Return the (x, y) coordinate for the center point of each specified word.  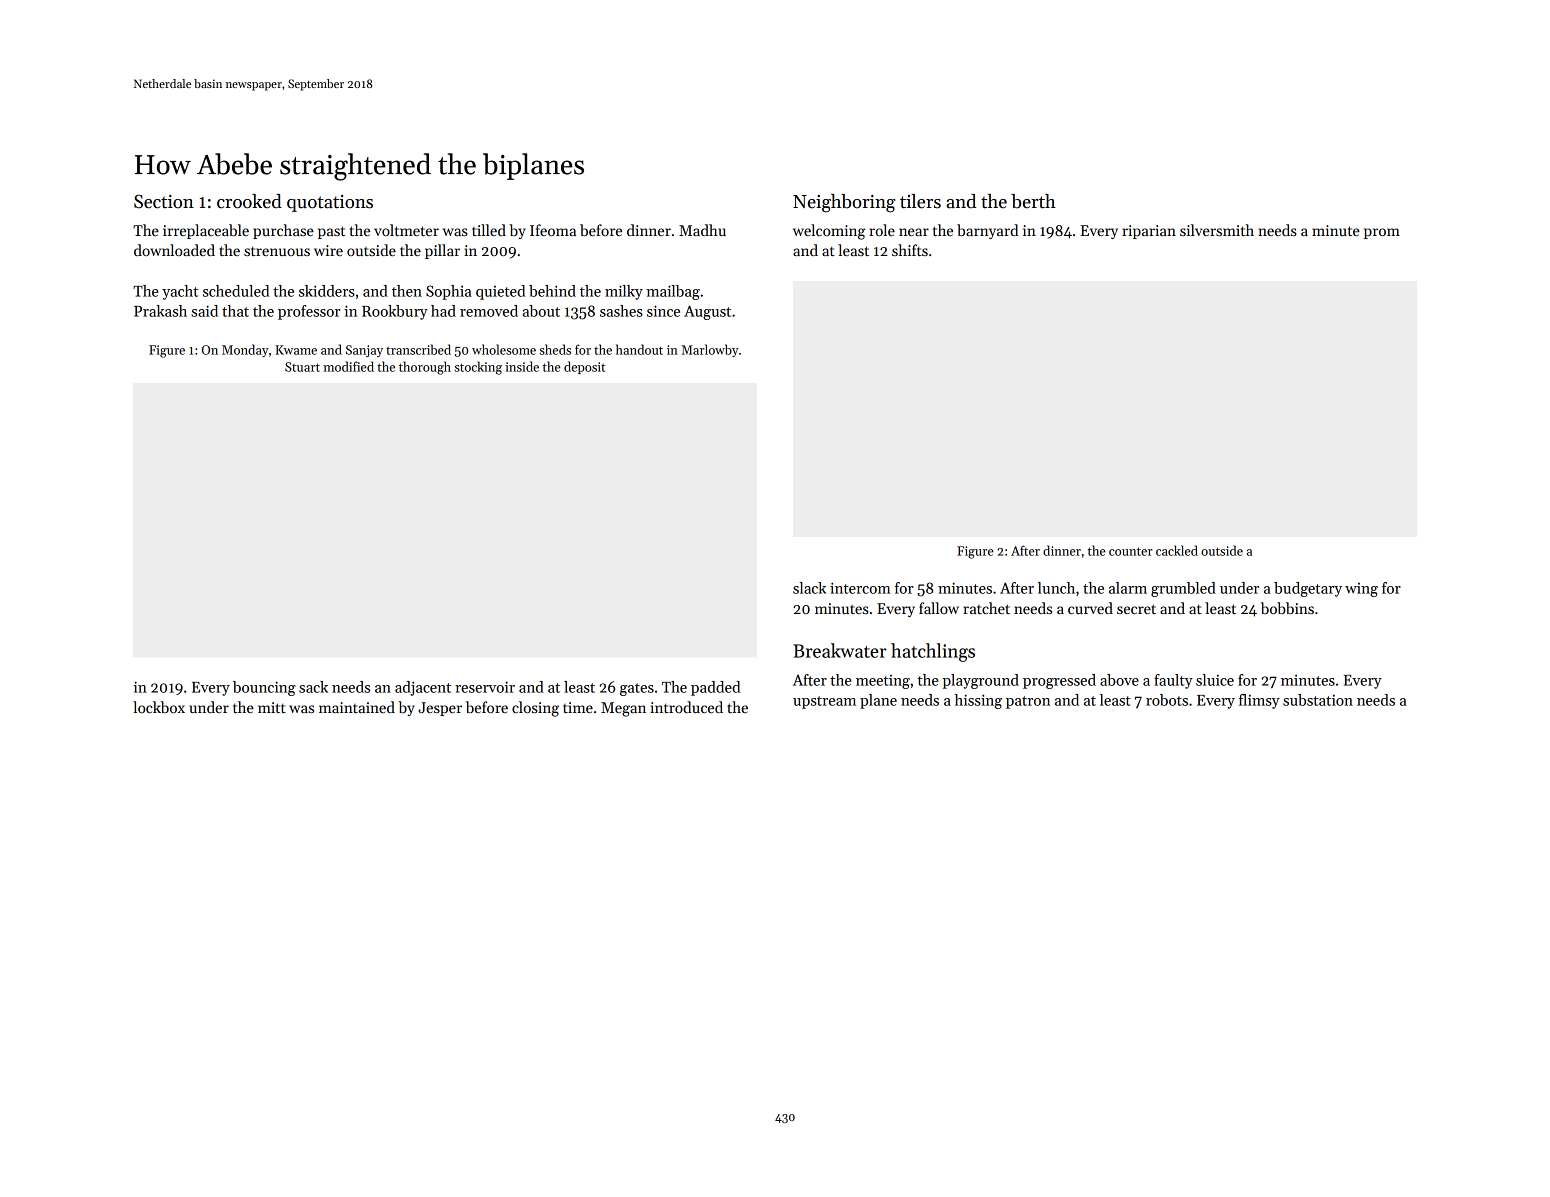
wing (1361, 590)
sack (313, 687)
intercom (860, 588)
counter (1131, 551)
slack (809, 588)
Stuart (302, 367)
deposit (584, 367)
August (707, 312)
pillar (442, 251)
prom (1382, 233)
